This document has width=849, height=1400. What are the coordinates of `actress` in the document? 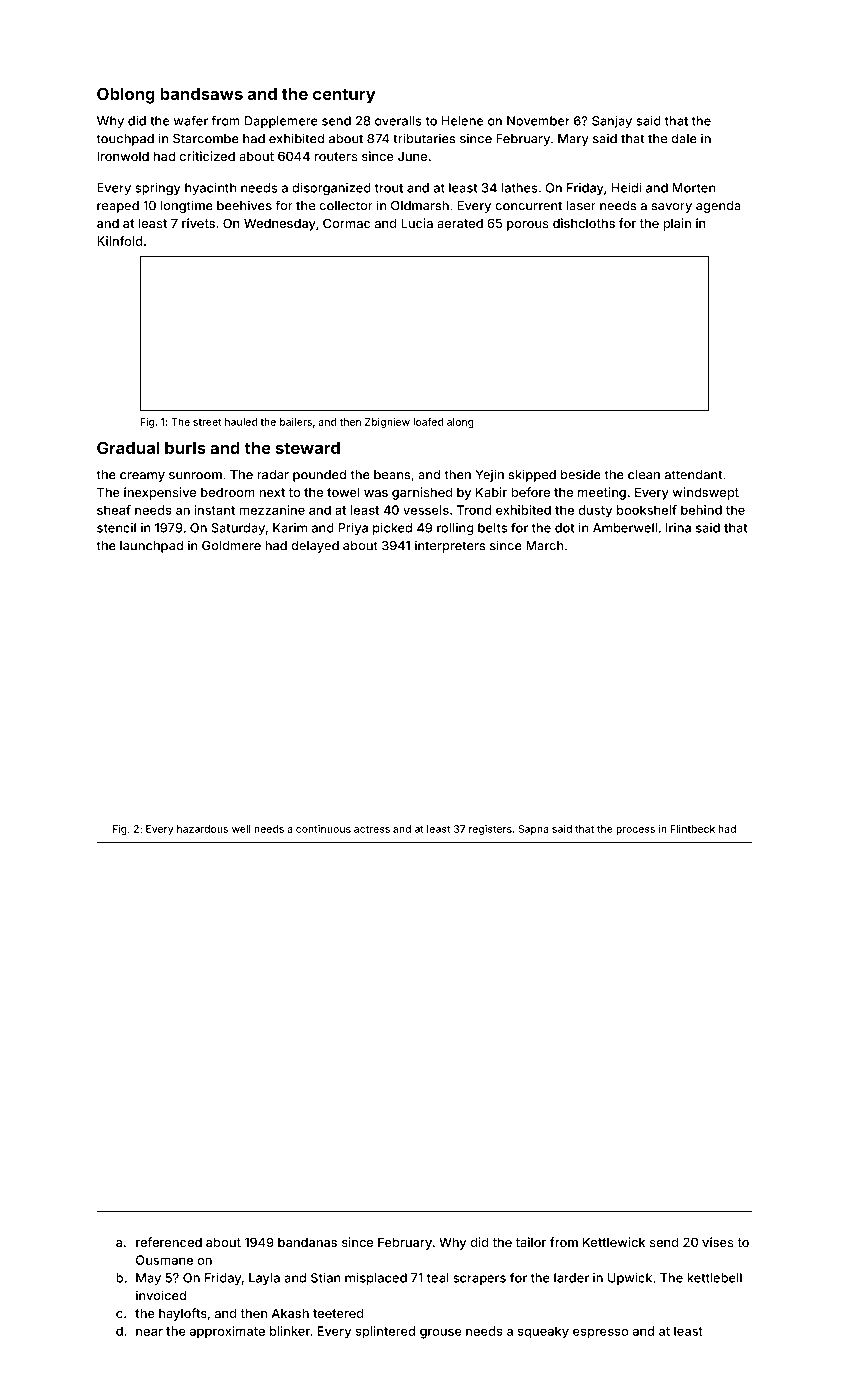 It's located at (372, 829).
